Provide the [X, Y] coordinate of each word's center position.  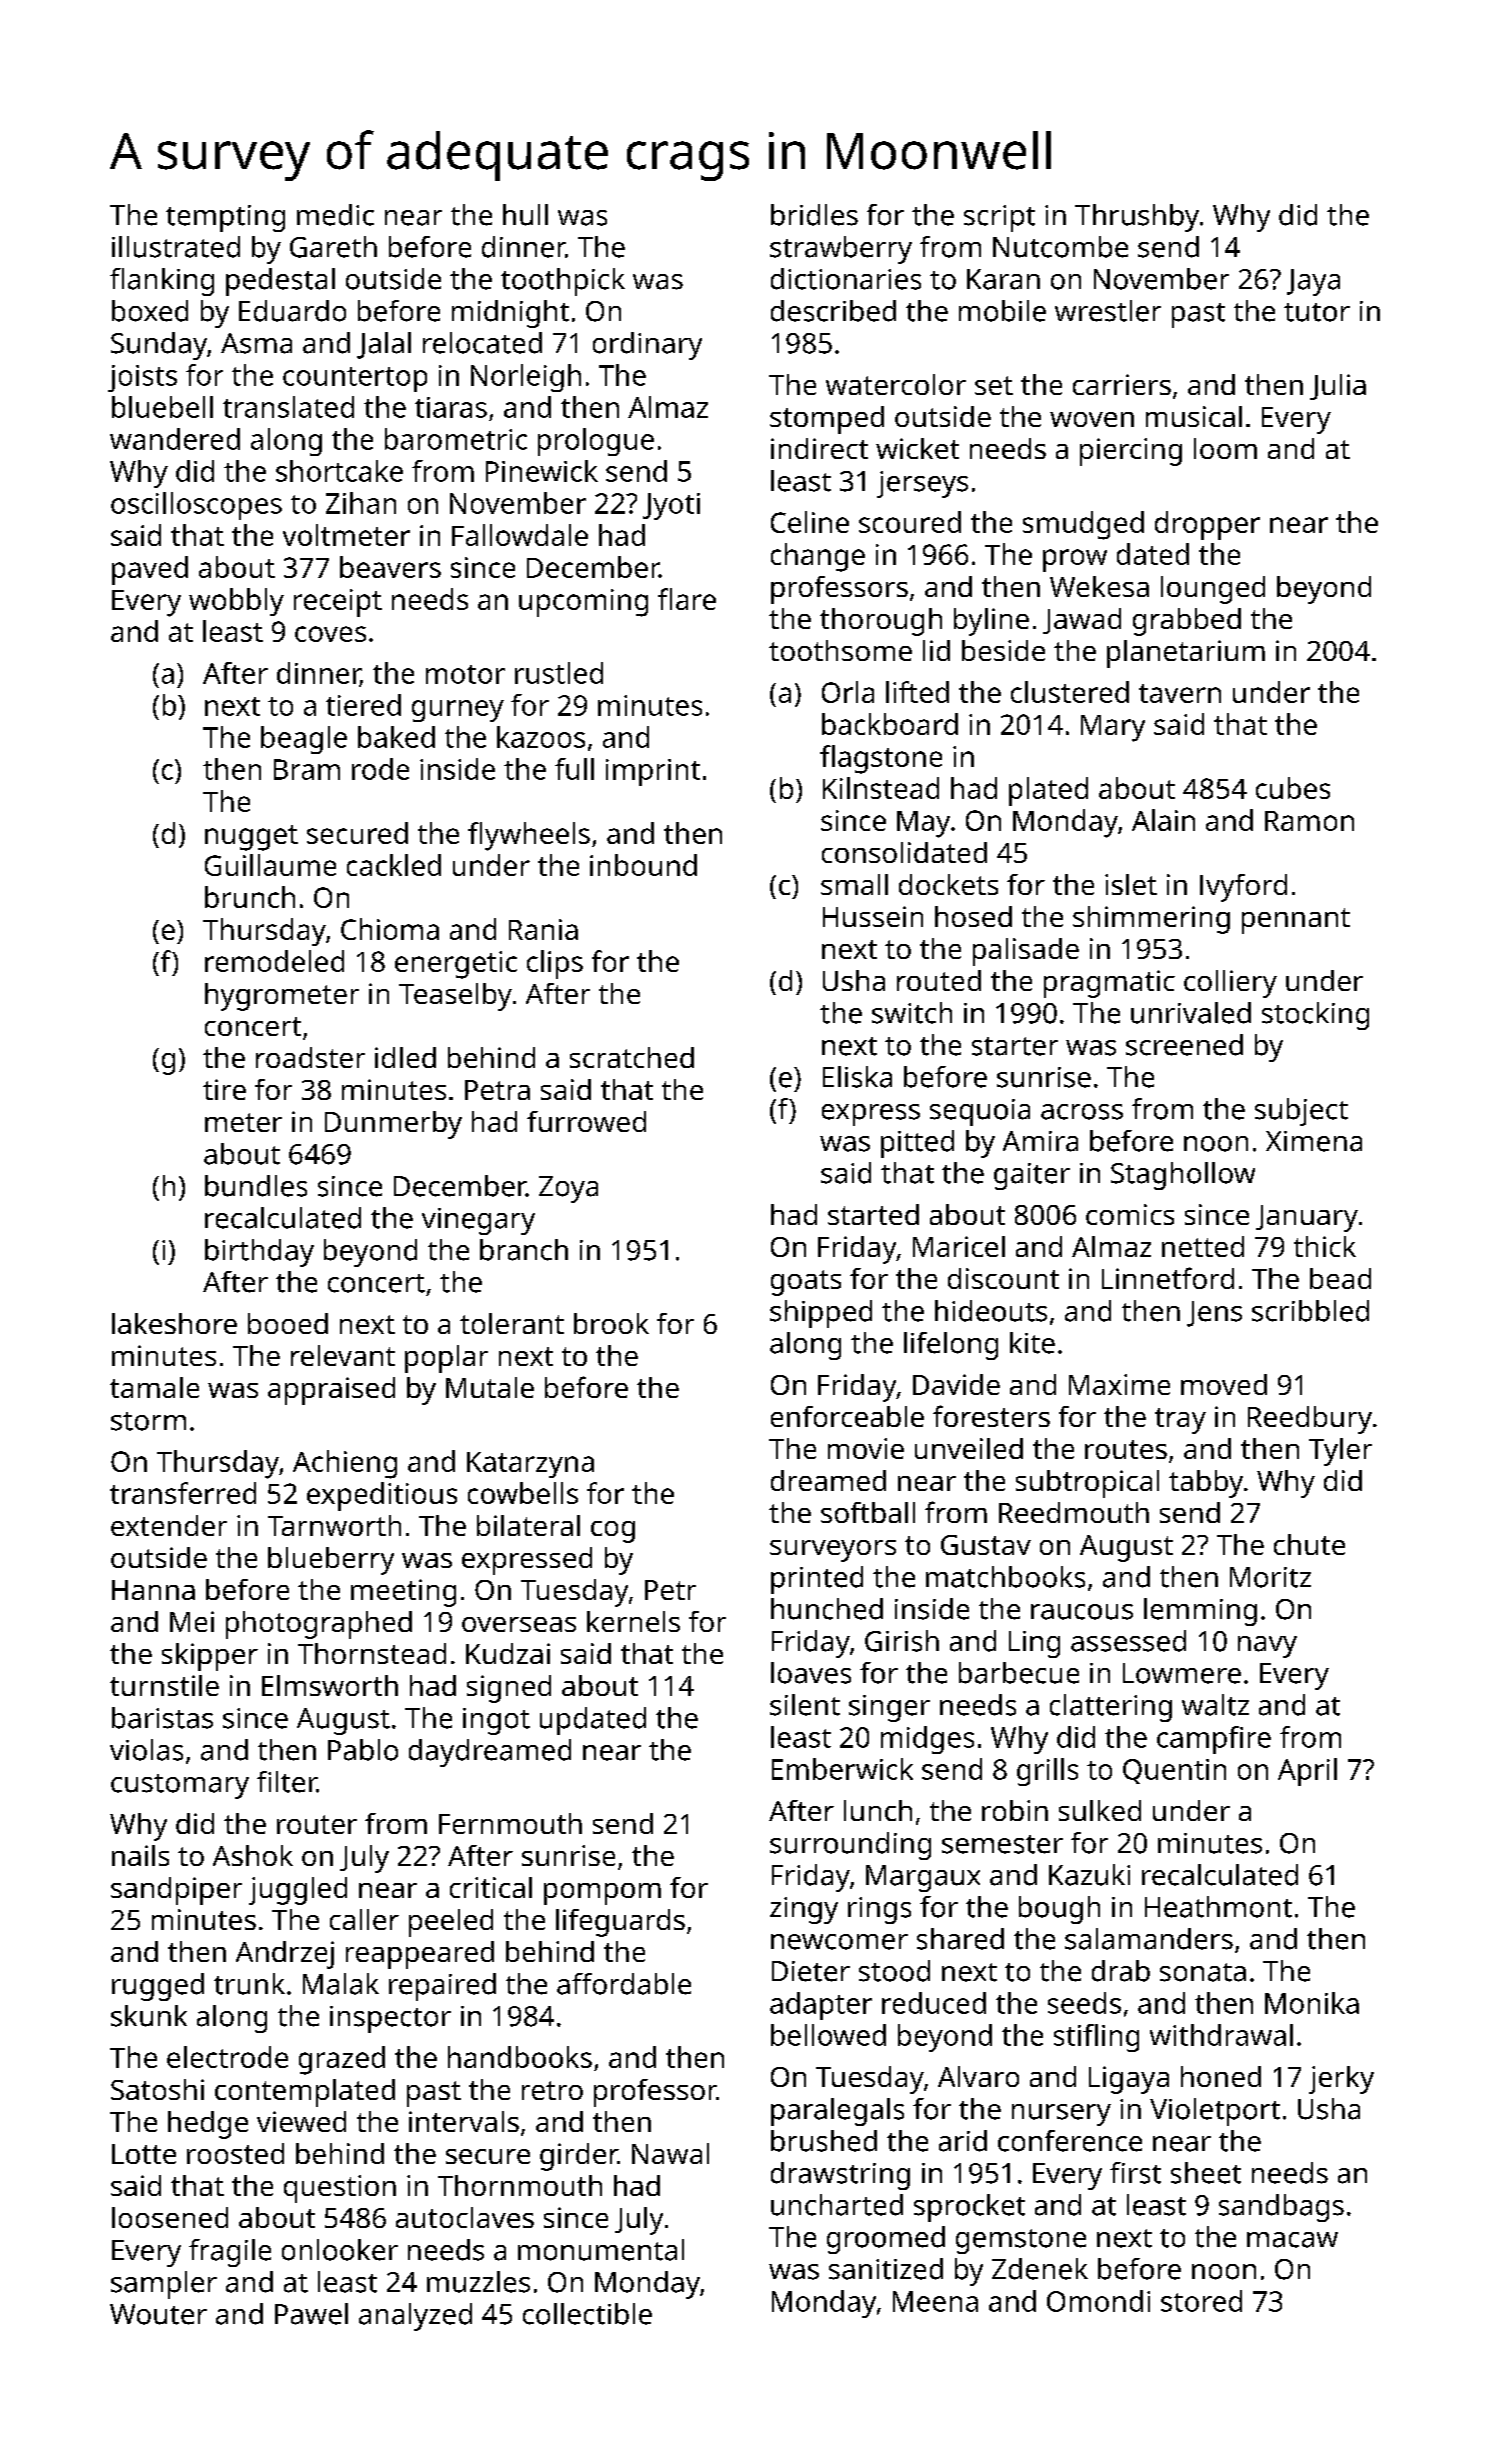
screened [1184, 1045]
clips [555, 964]
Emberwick [842, 1769]
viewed [301, 2121]
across [1082, 1112]
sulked [1100, 1810]
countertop [355, 379]
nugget [251, 838]
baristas [162, 1718]
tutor [1317, 312]
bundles [256, 1186]
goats [806, 1283]
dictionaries [846, 279]
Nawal [670, 2153]
